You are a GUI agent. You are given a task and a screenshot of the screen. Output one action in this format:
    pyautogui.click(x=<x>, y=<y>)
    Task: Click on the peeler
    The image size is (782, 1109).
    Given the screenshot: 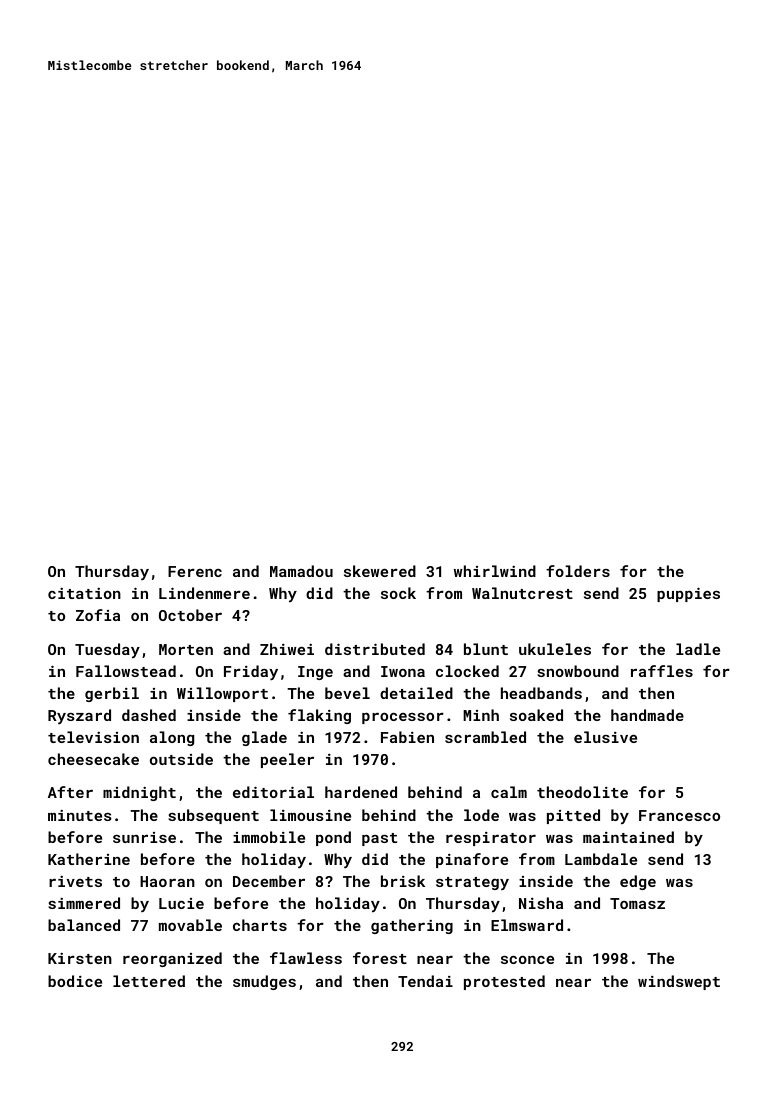 What is the action you would take?
    pyautogui.click(x=287, y=760)
